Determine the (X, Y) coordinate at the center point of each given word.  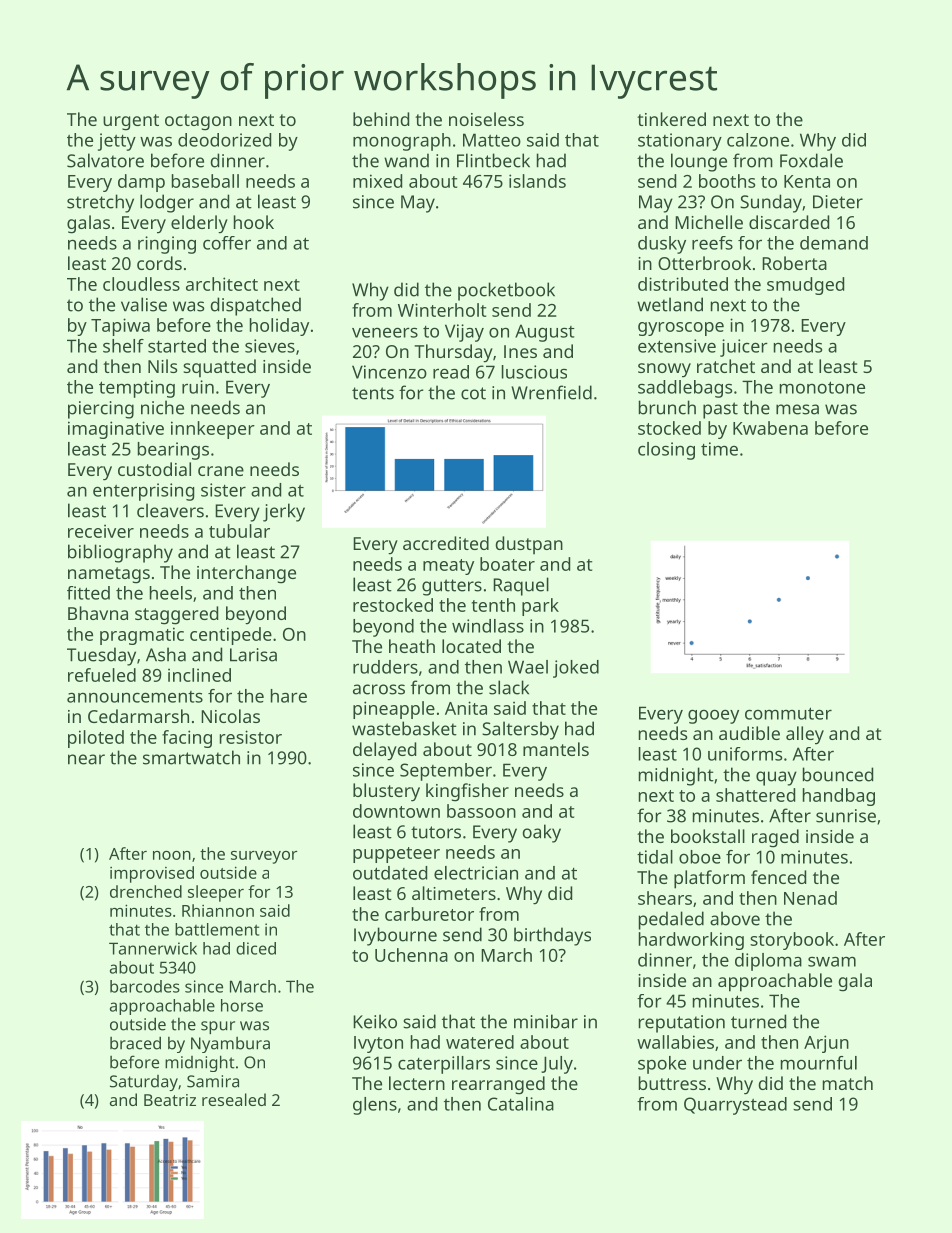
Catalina (521, 1104)
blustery (386, 792)
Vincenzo (389, 372)
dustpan (529, 545)
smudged (805, 286)
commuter (788, 713)
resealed (234, 1099)
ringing (167, 245)
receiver (101, 531)
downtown (396, 811)
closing (666, 451)
